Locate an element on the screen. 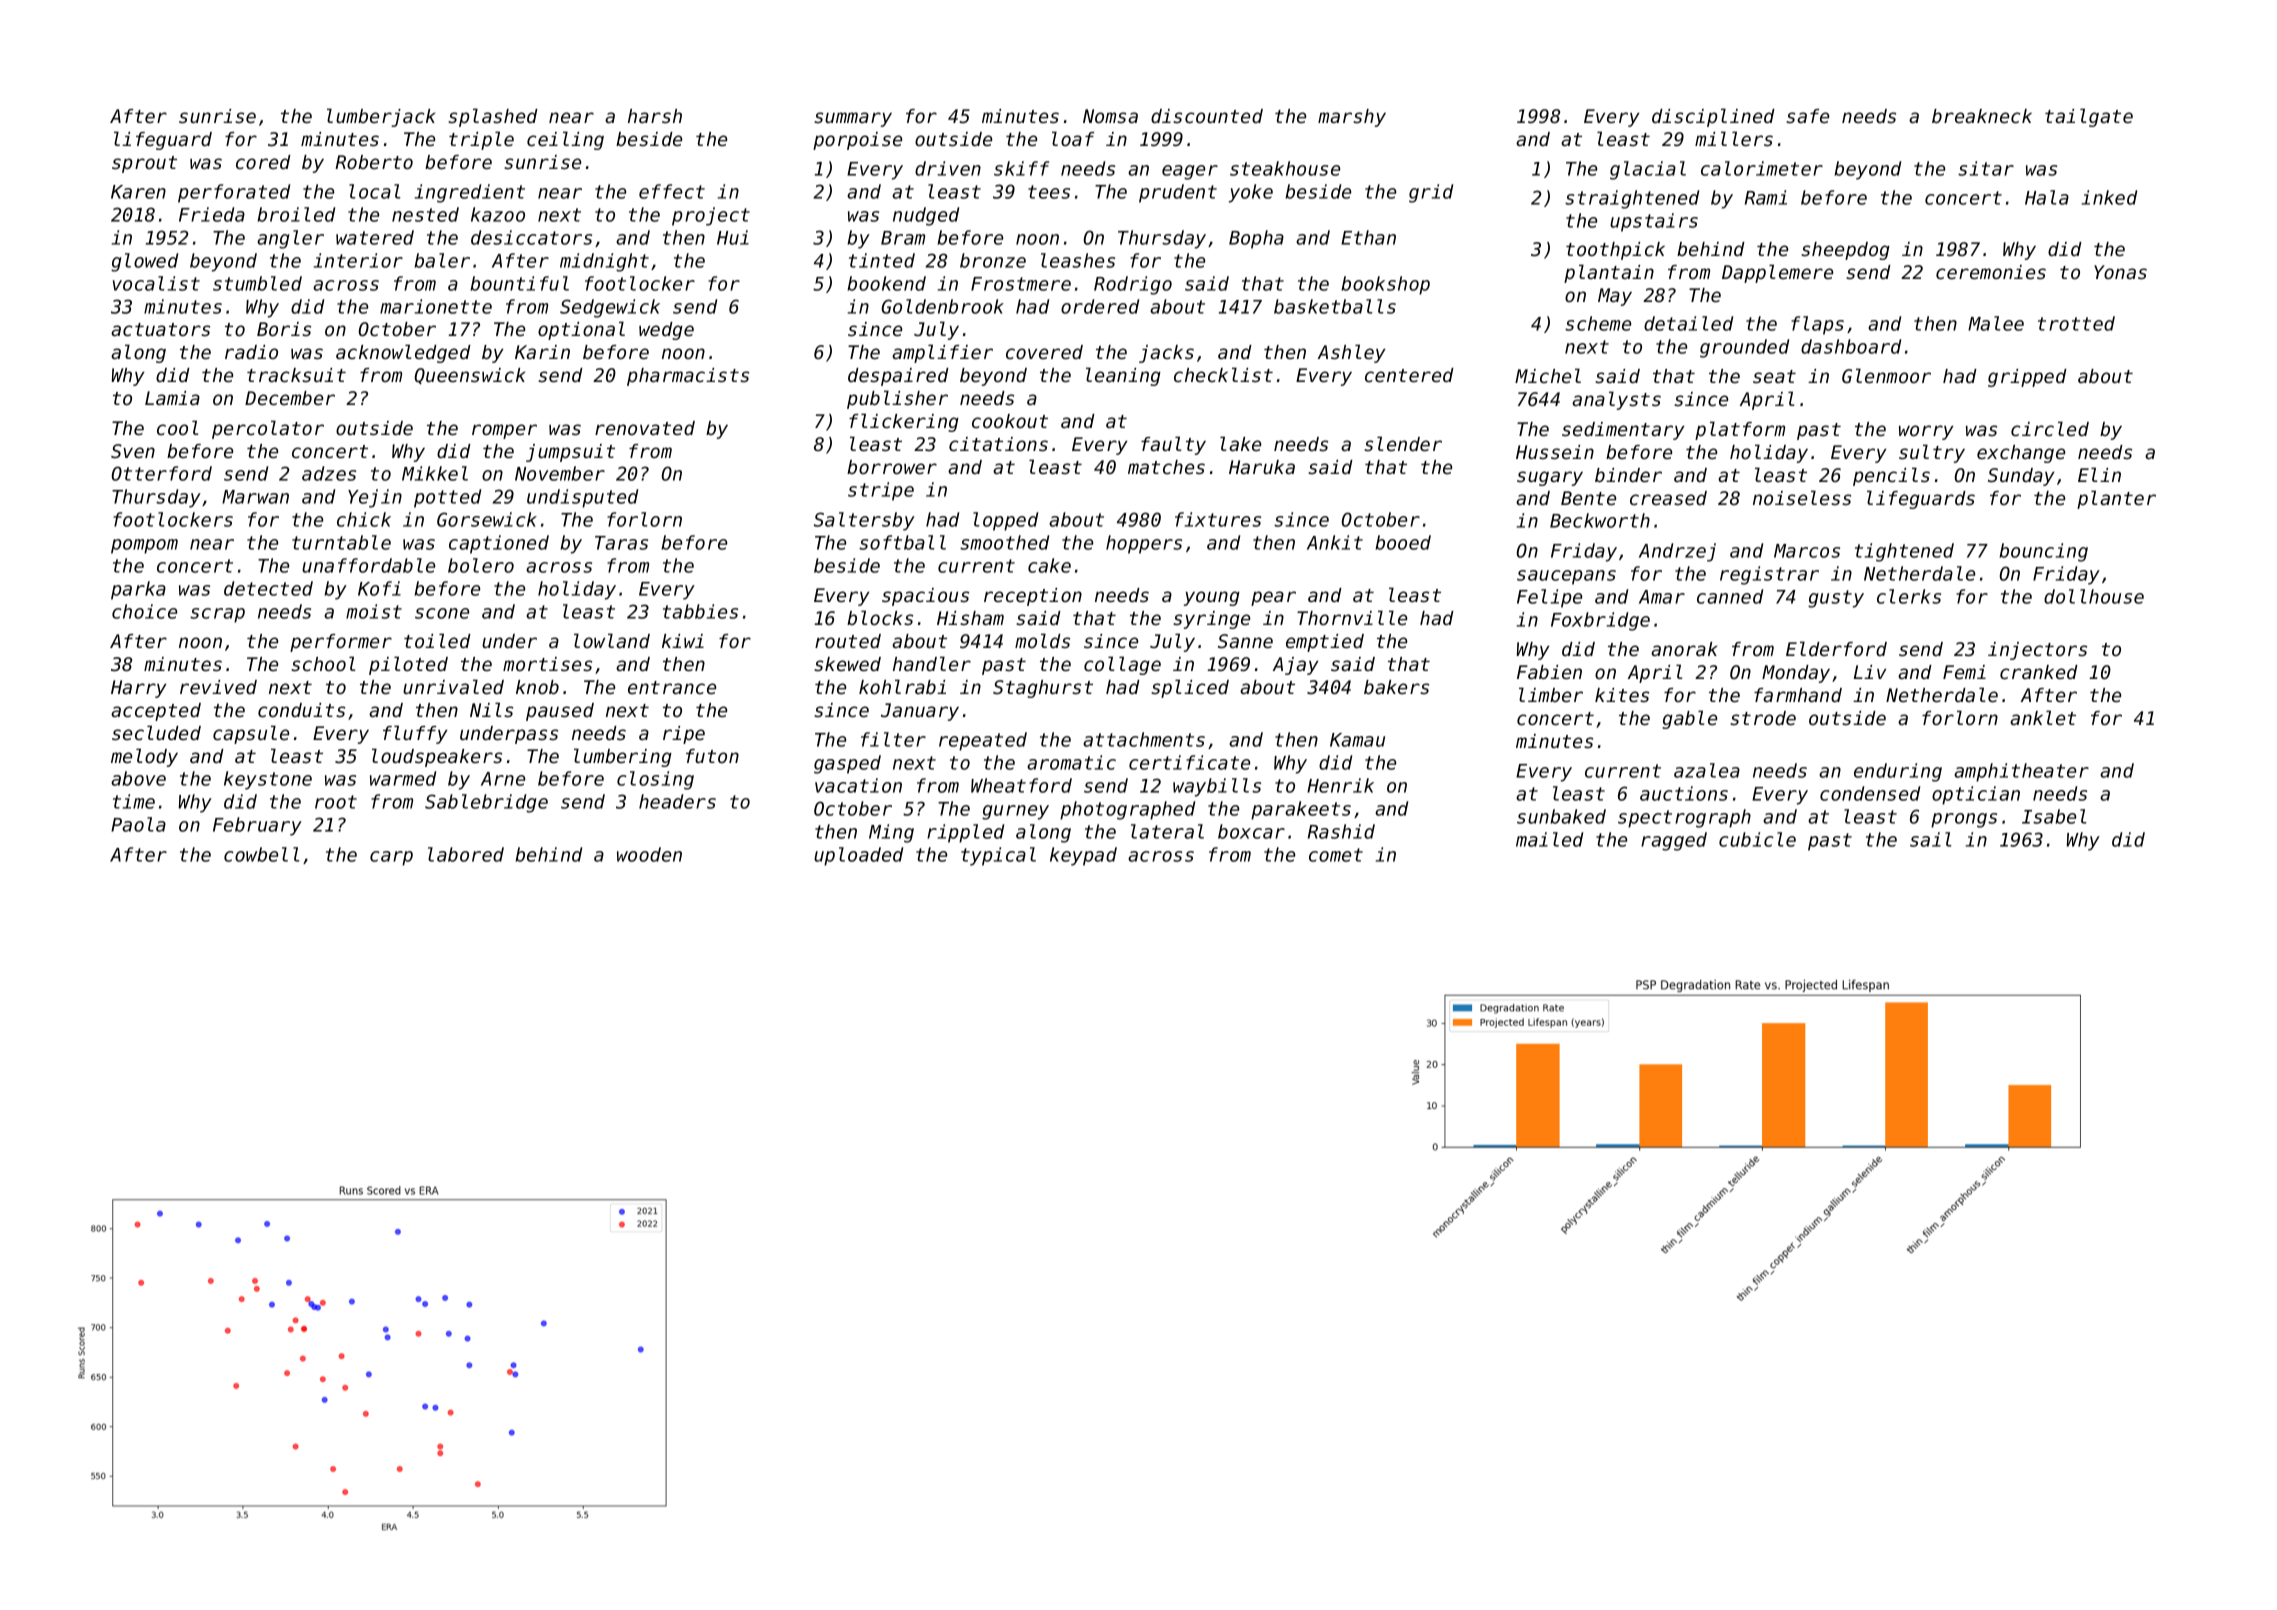  bouncing is located at coordinates (2043, 552).
